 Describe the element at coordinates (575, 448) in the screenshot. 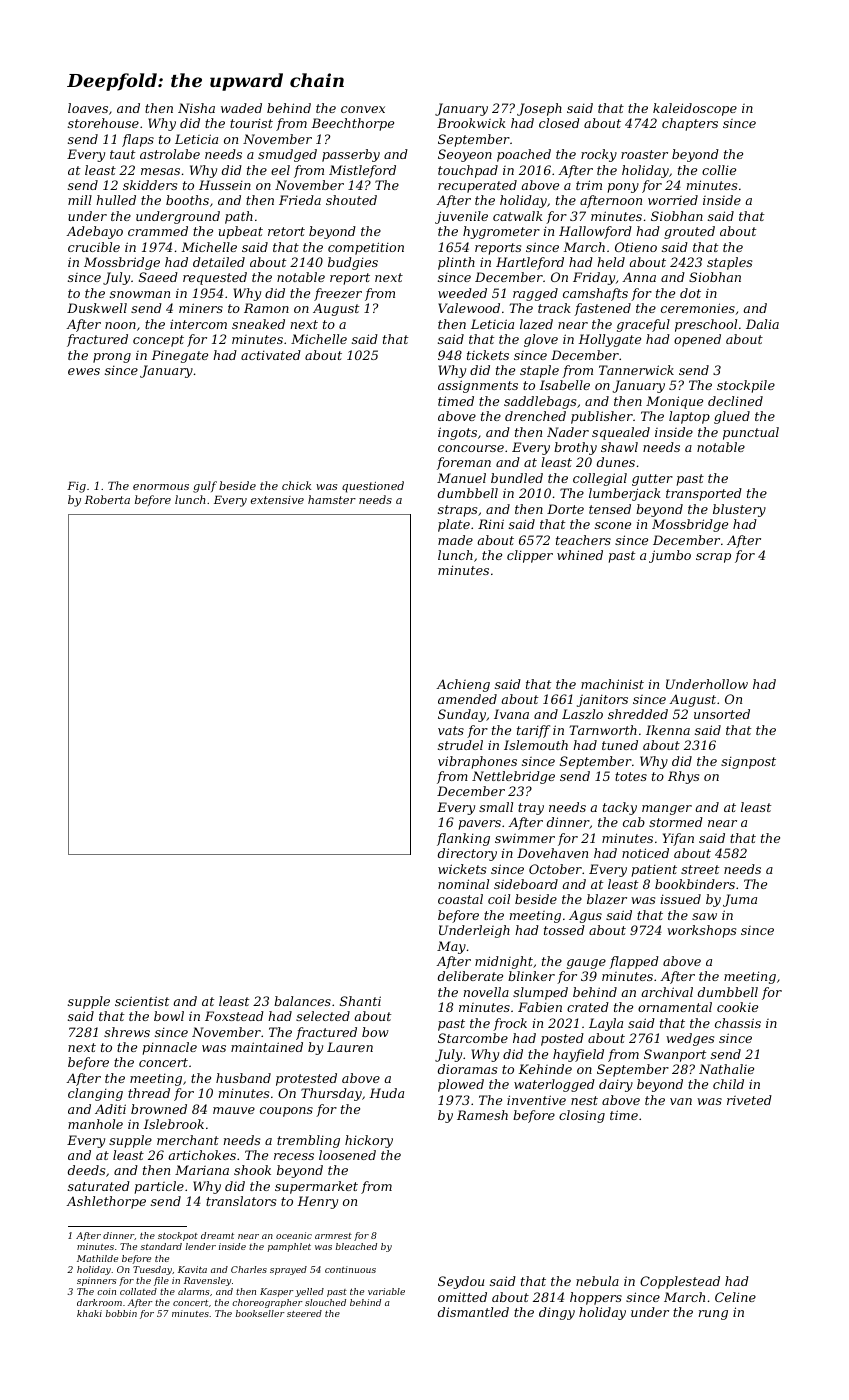

I see `brothy` at that location.
